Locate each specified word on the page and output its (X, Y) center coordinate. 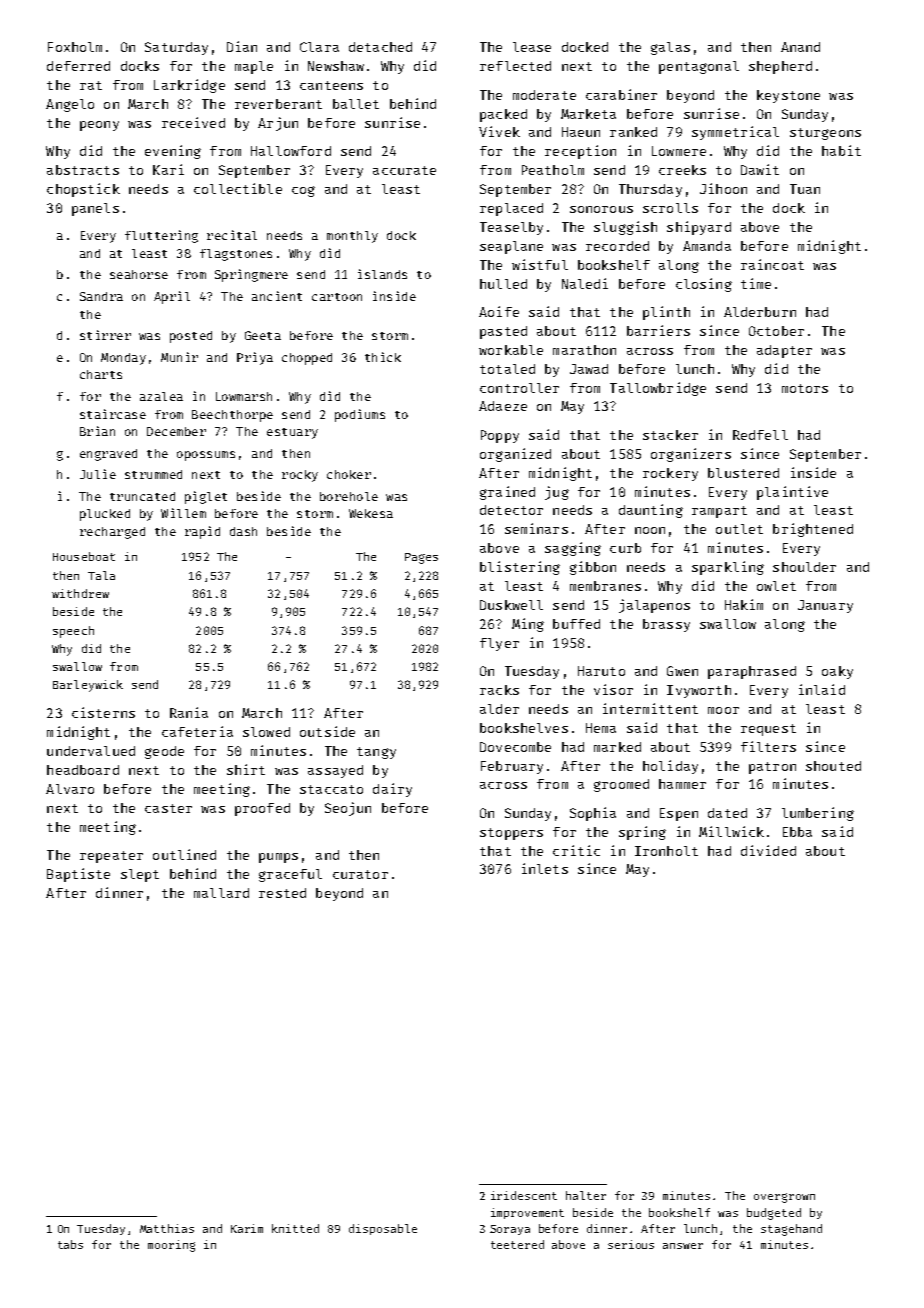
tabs (70, 1244)
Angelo (70, 105)
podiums (360, 415)
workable (511, 350)
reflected (515, 66)
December (176, 431)
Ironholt (666, 851)
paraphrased (752, 672)
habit (841, 150)
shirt (246, 769)
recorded (617, 246)
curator (360, 874)
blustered (743, 473)
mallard (221, 893)
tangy (376, 753)
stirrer (105, 335)
